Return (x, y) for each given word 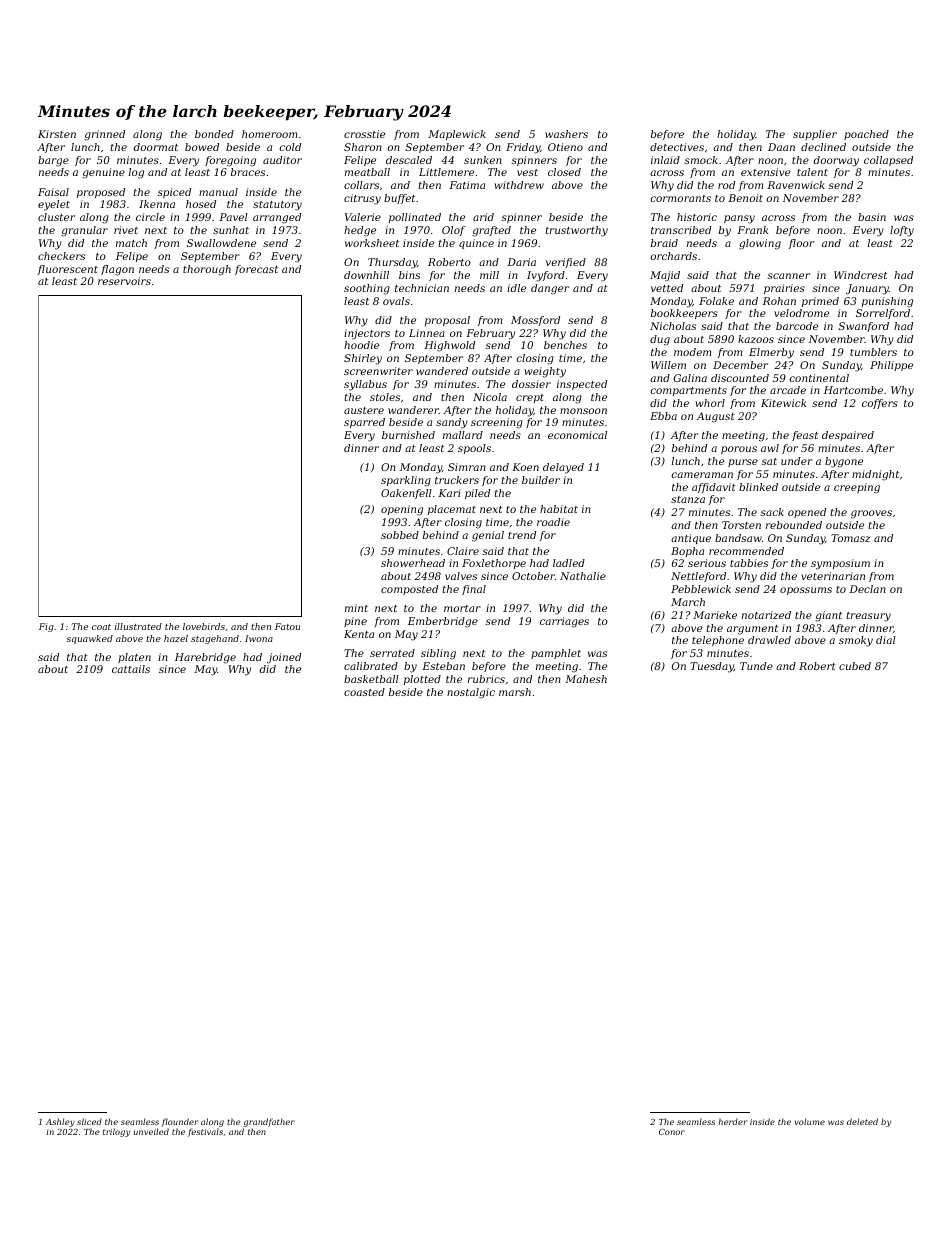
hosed (201, 204)
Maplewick (457, 135)
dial (886, 640)
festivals (205, 1132)
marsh (515, 692)
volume (810, 1121)
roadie (553, 522)
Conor (672, 1132)
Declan (867, 589)
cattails (131, 669)
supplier (815, 135)
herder (733, 1121)
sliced (89, 1121)
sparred (364, 423)
